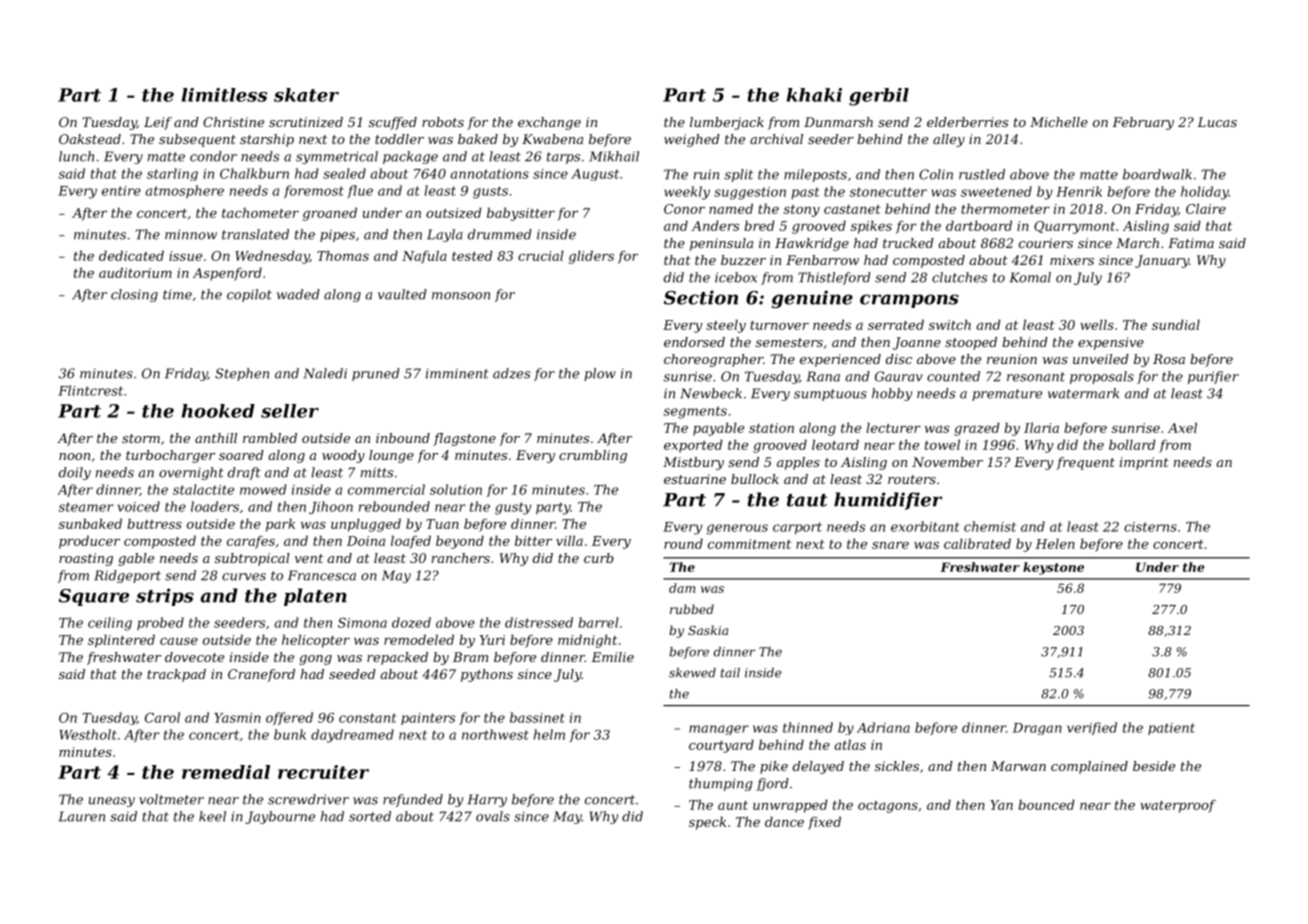 The height and width of the page is (924, 1308). What do you see at coordinates (88, 734) in the page?
I see `Westholt` at bounding box center [88, 734].
